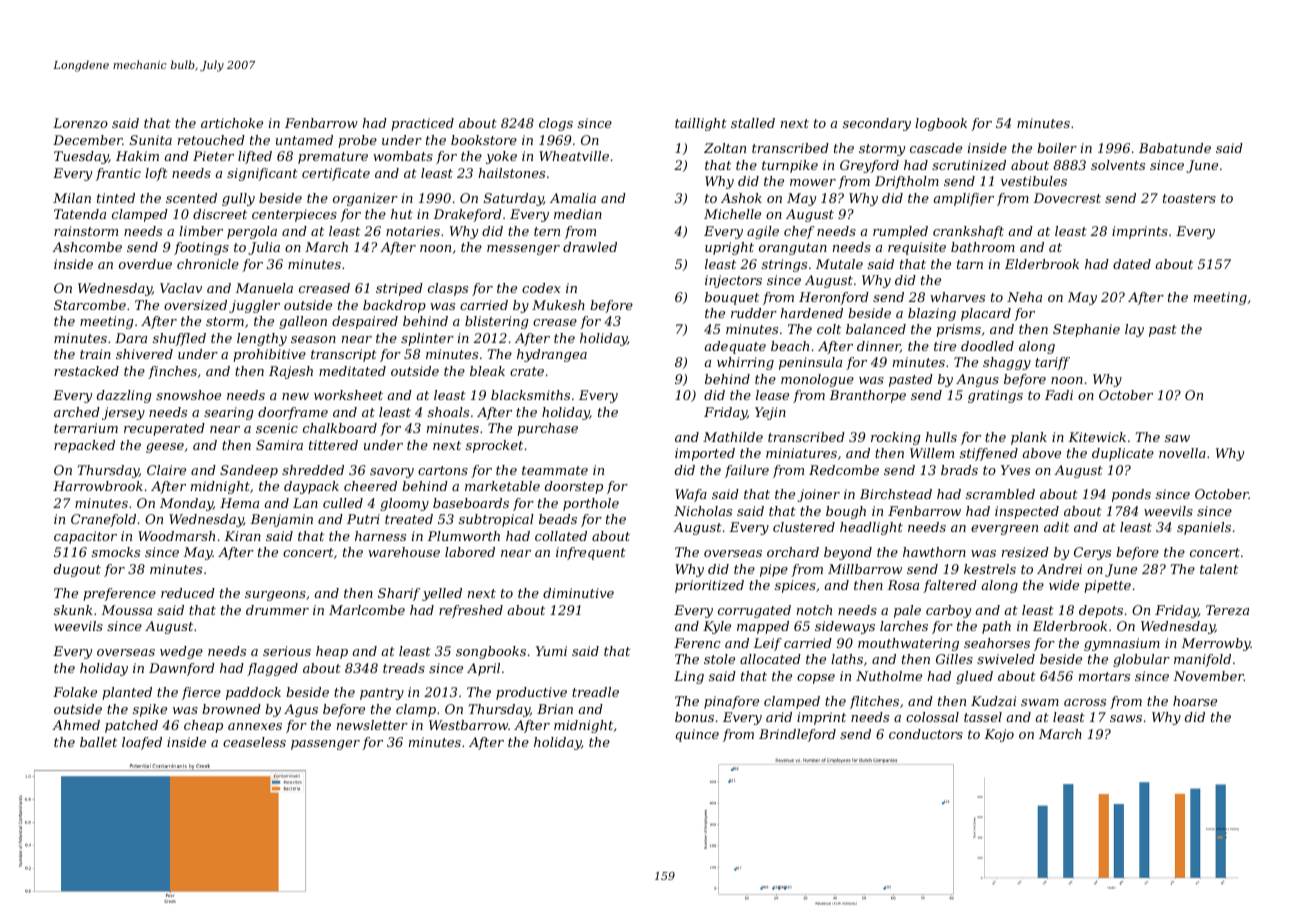  Describe the element at coordinates (142, 743) in the screenshot. I see `loafed` at that location.
